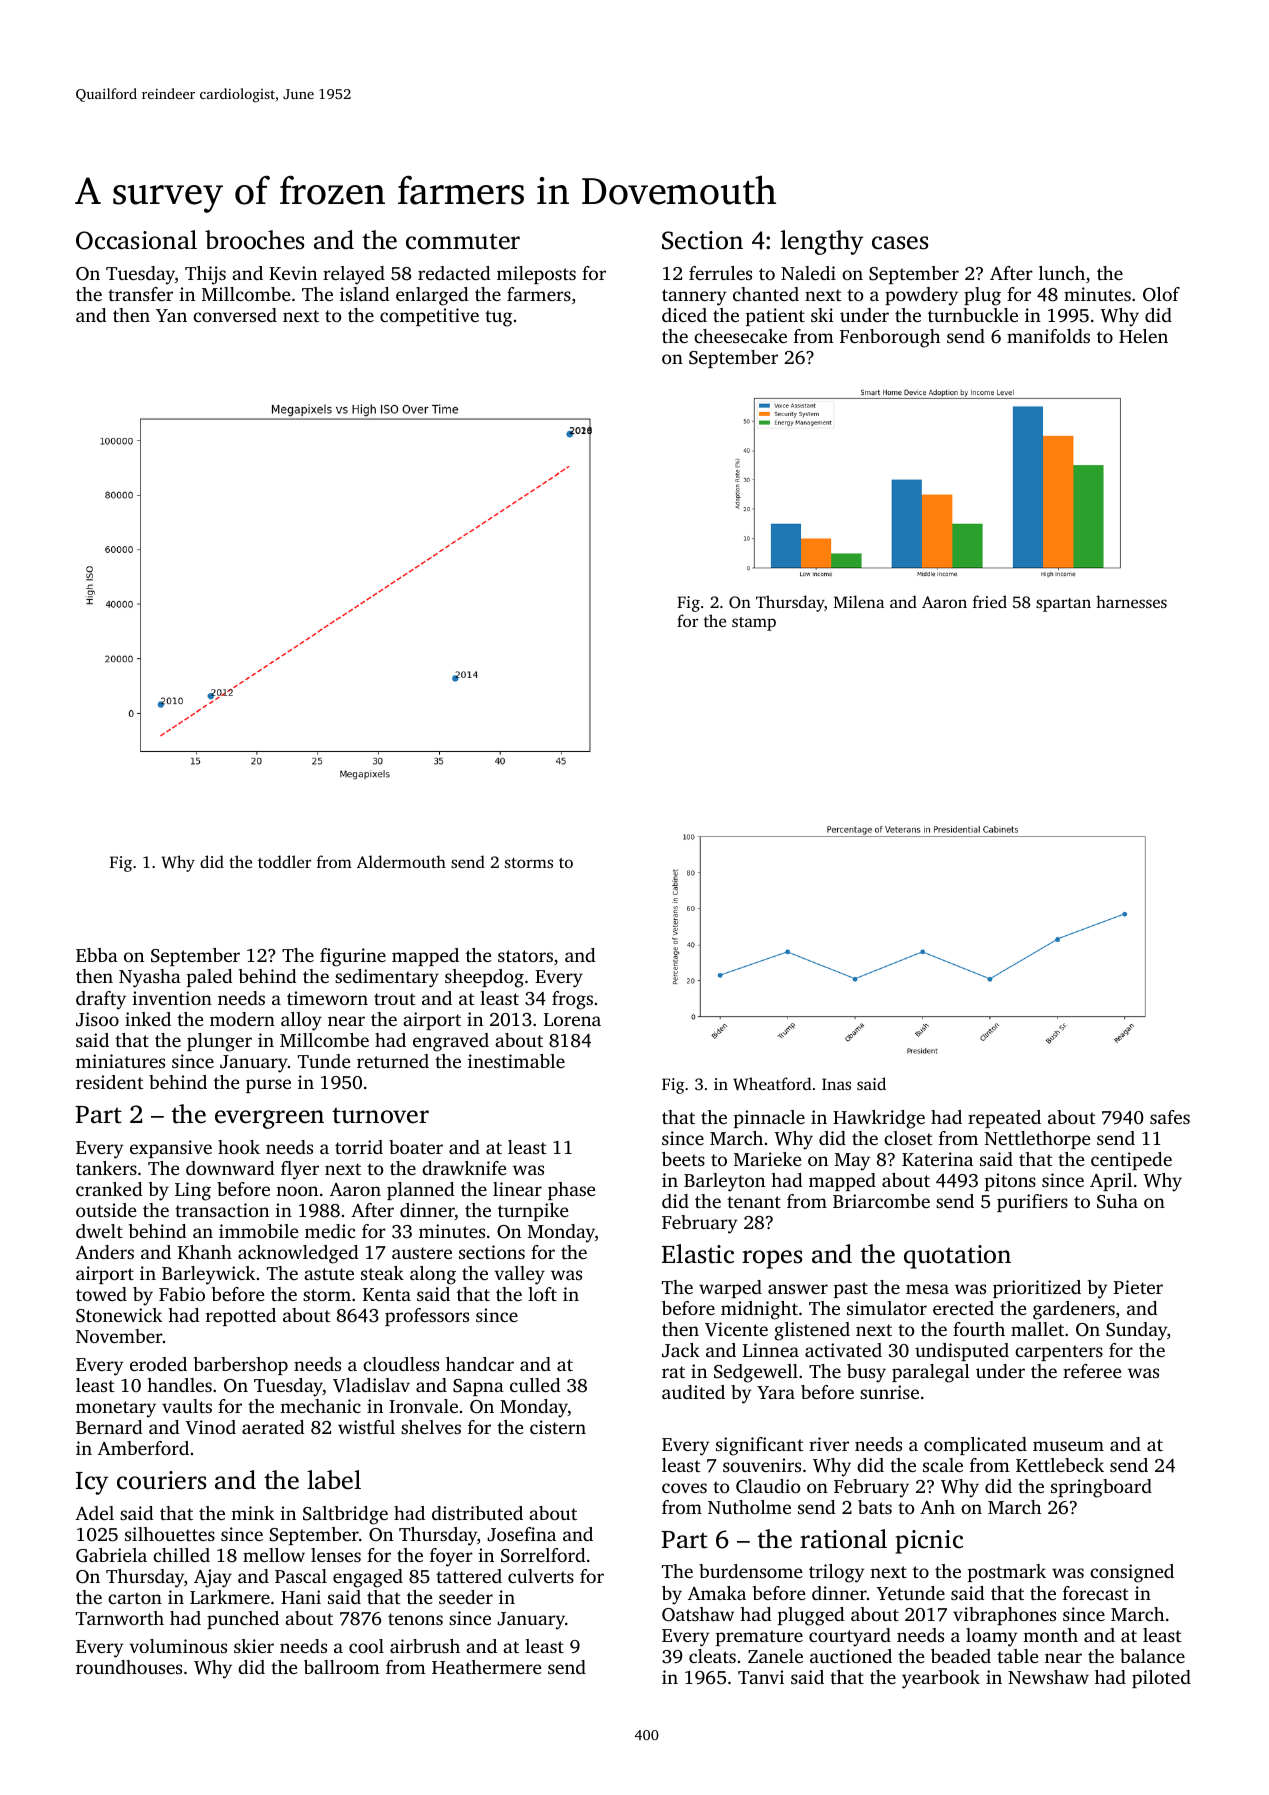 This screenshot has height=1795, width=1269. Describe the element at coordinates (1131, 601) in the screenshot. I see `harnesses` at that location.
